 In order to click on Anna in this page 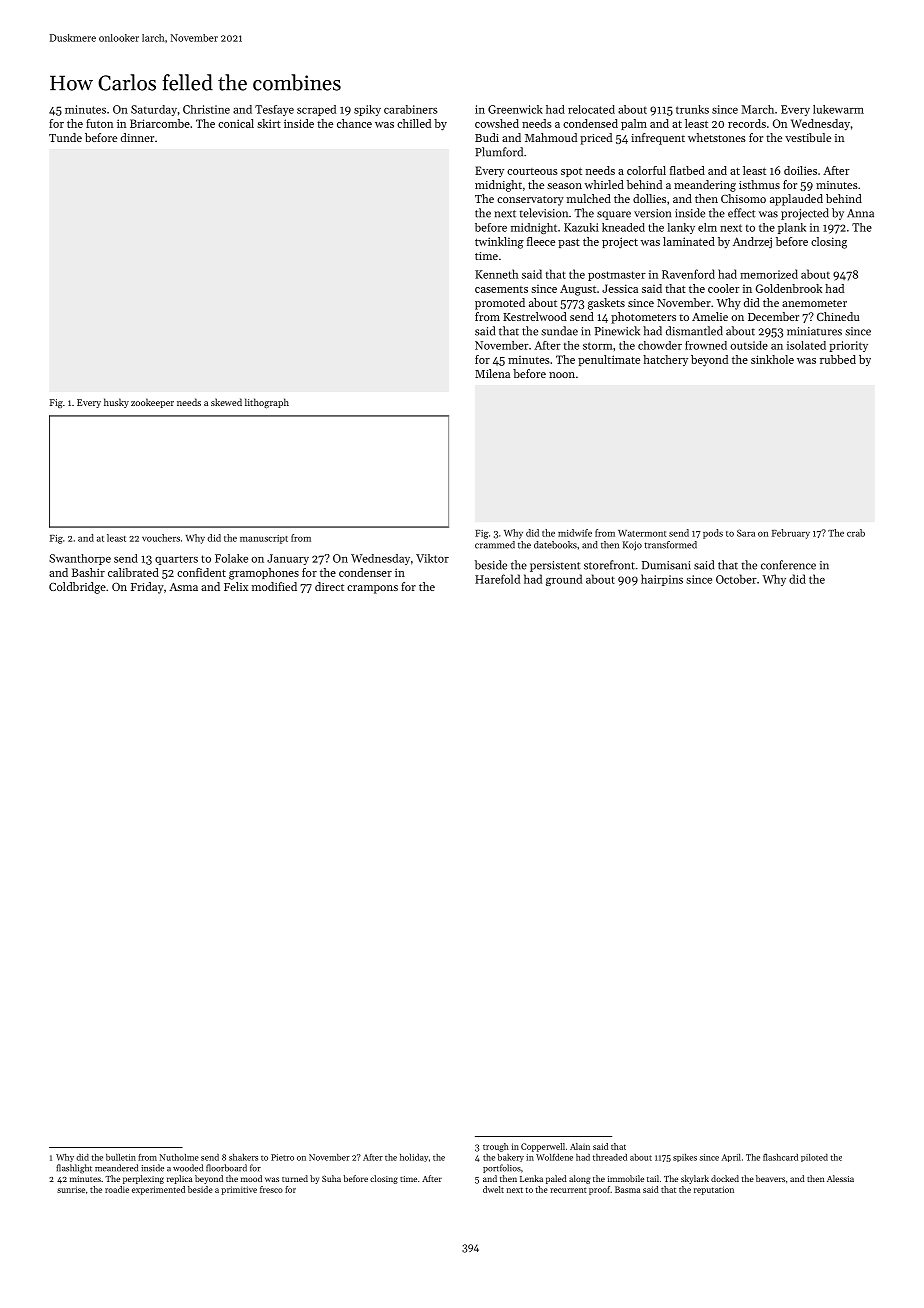, I will do `click(860, 213)`.
